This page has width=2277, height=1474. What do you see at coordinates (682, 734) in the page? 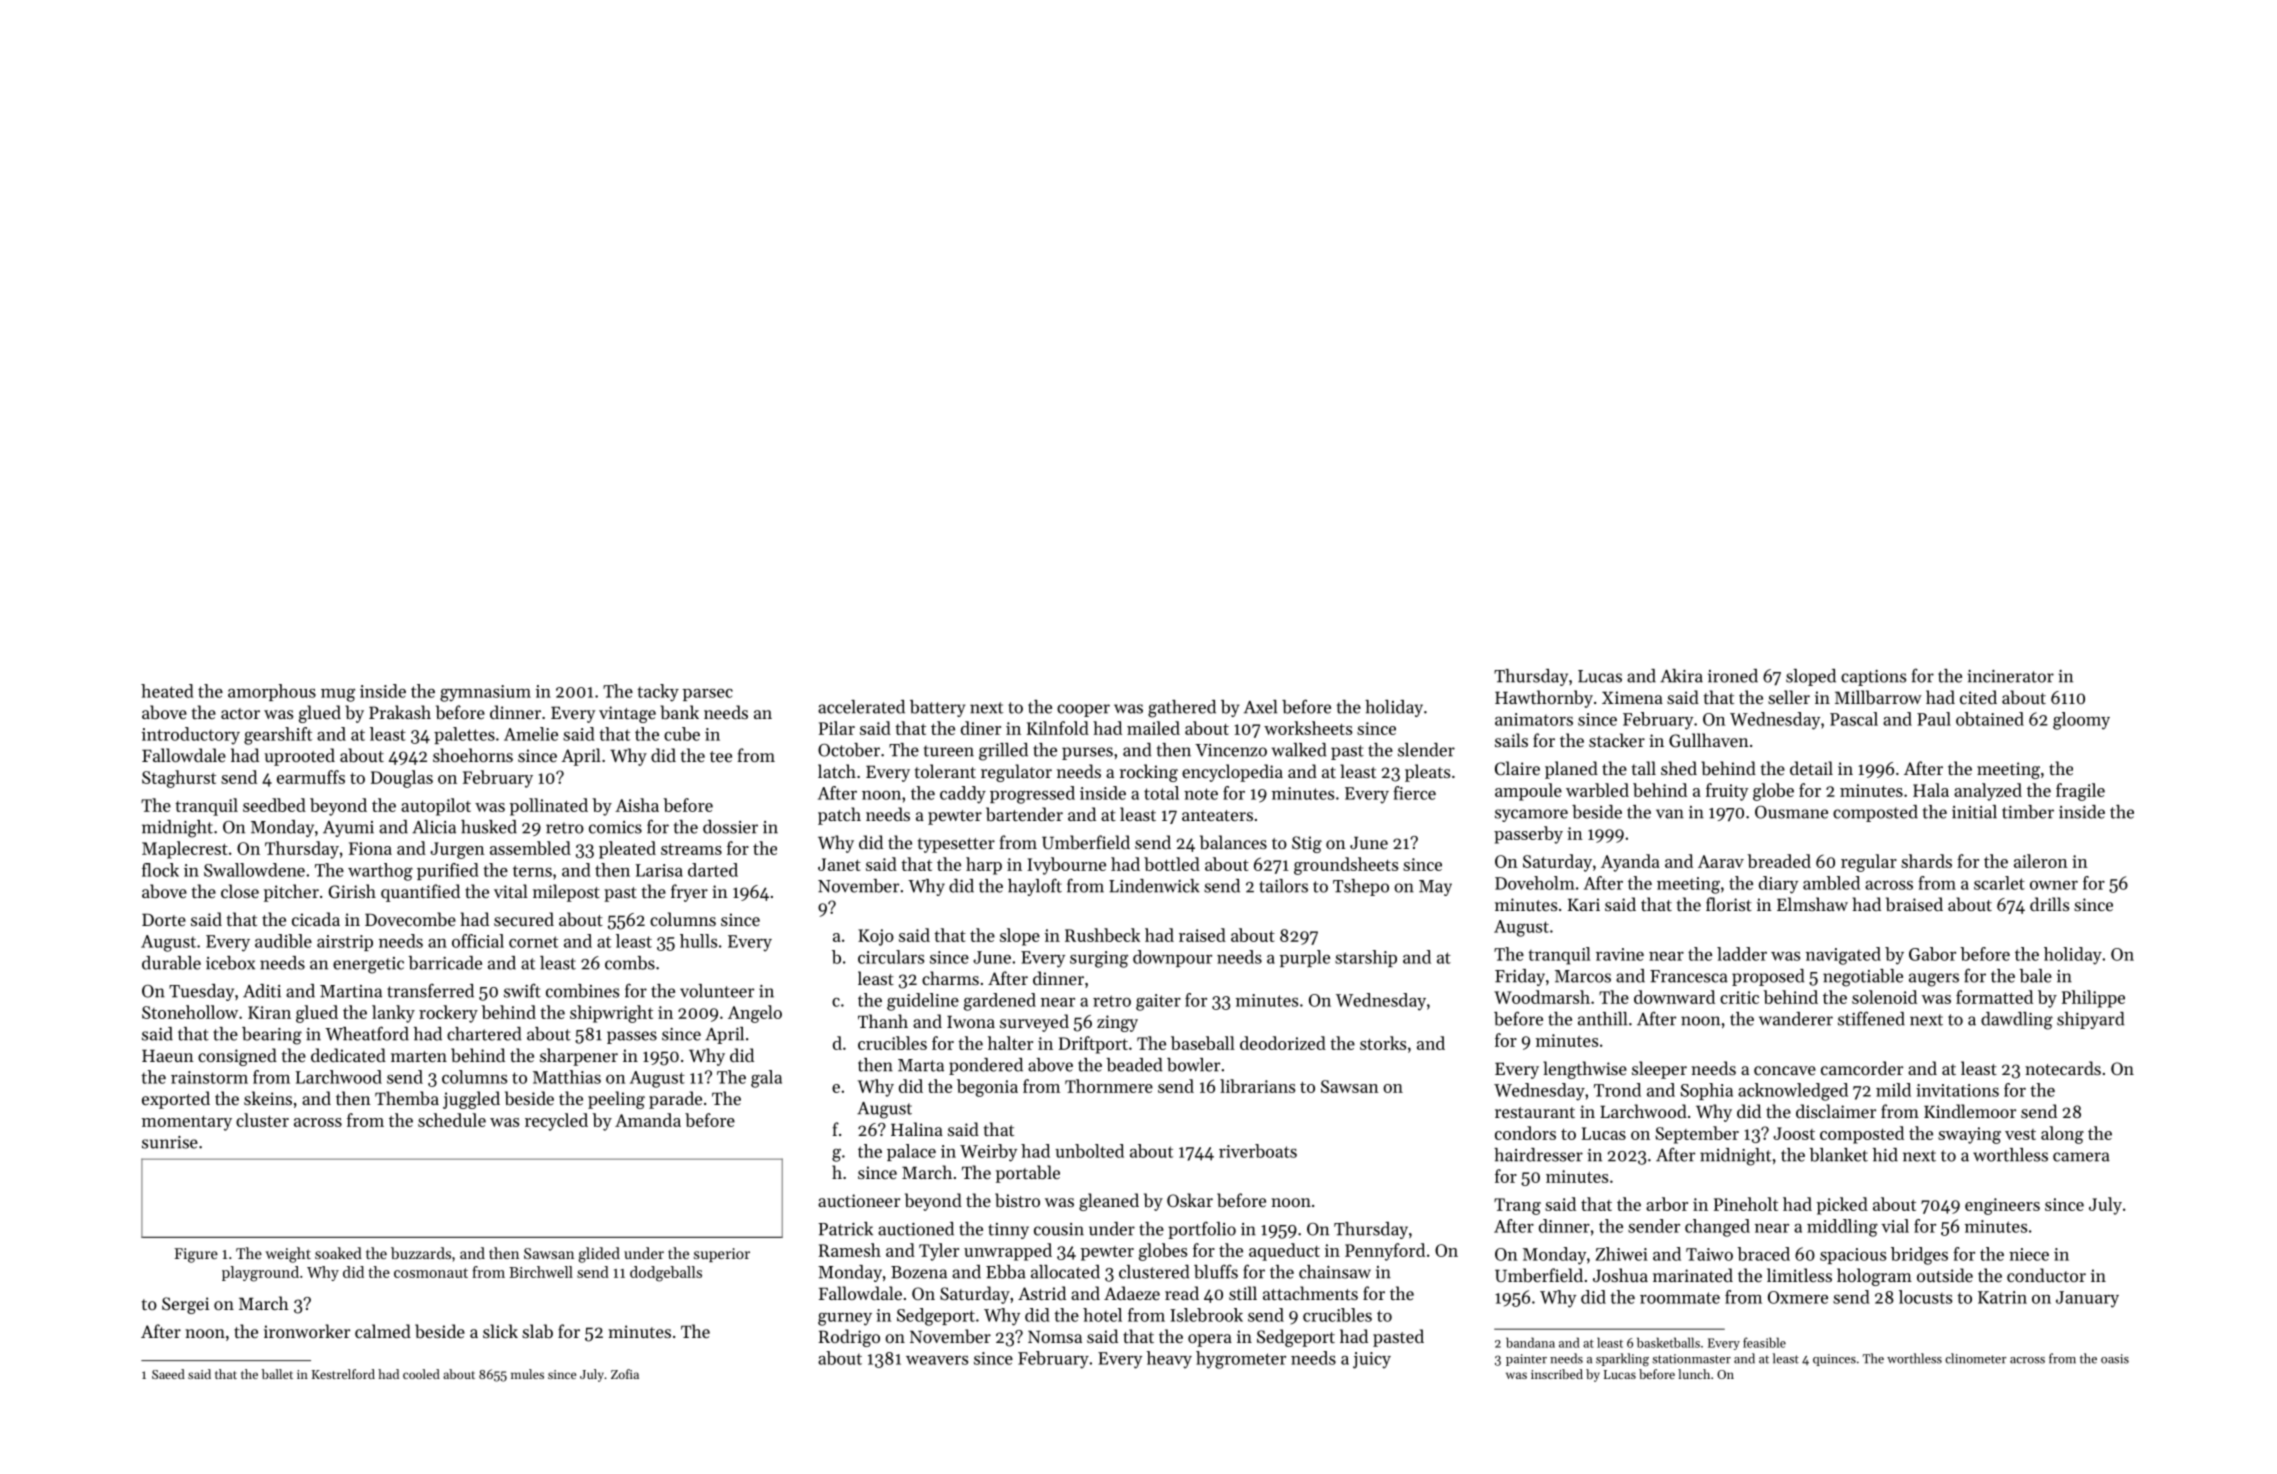
I see `cube` at bounding box center [682, 734].
